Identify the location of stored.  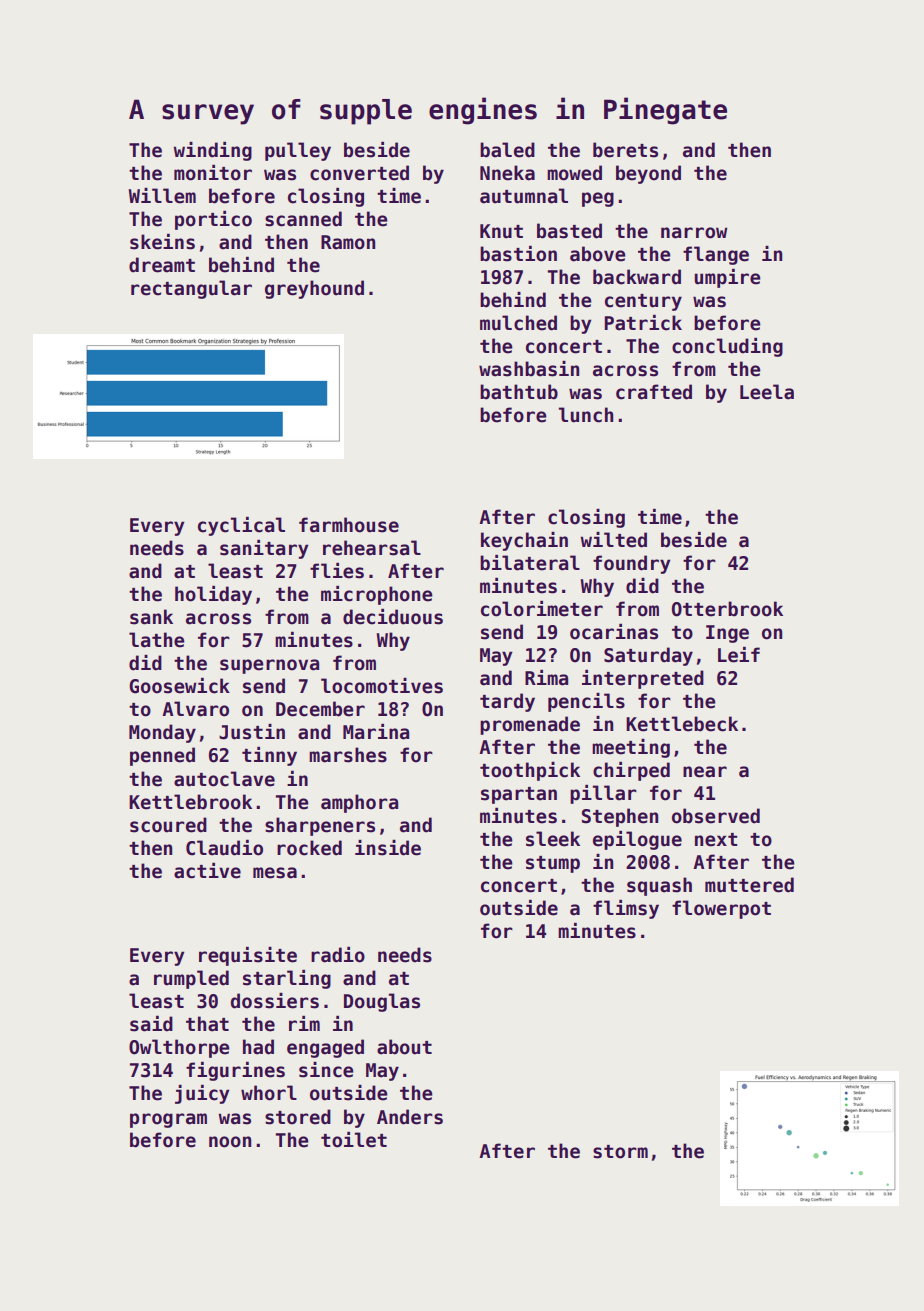
(298, 1117).
